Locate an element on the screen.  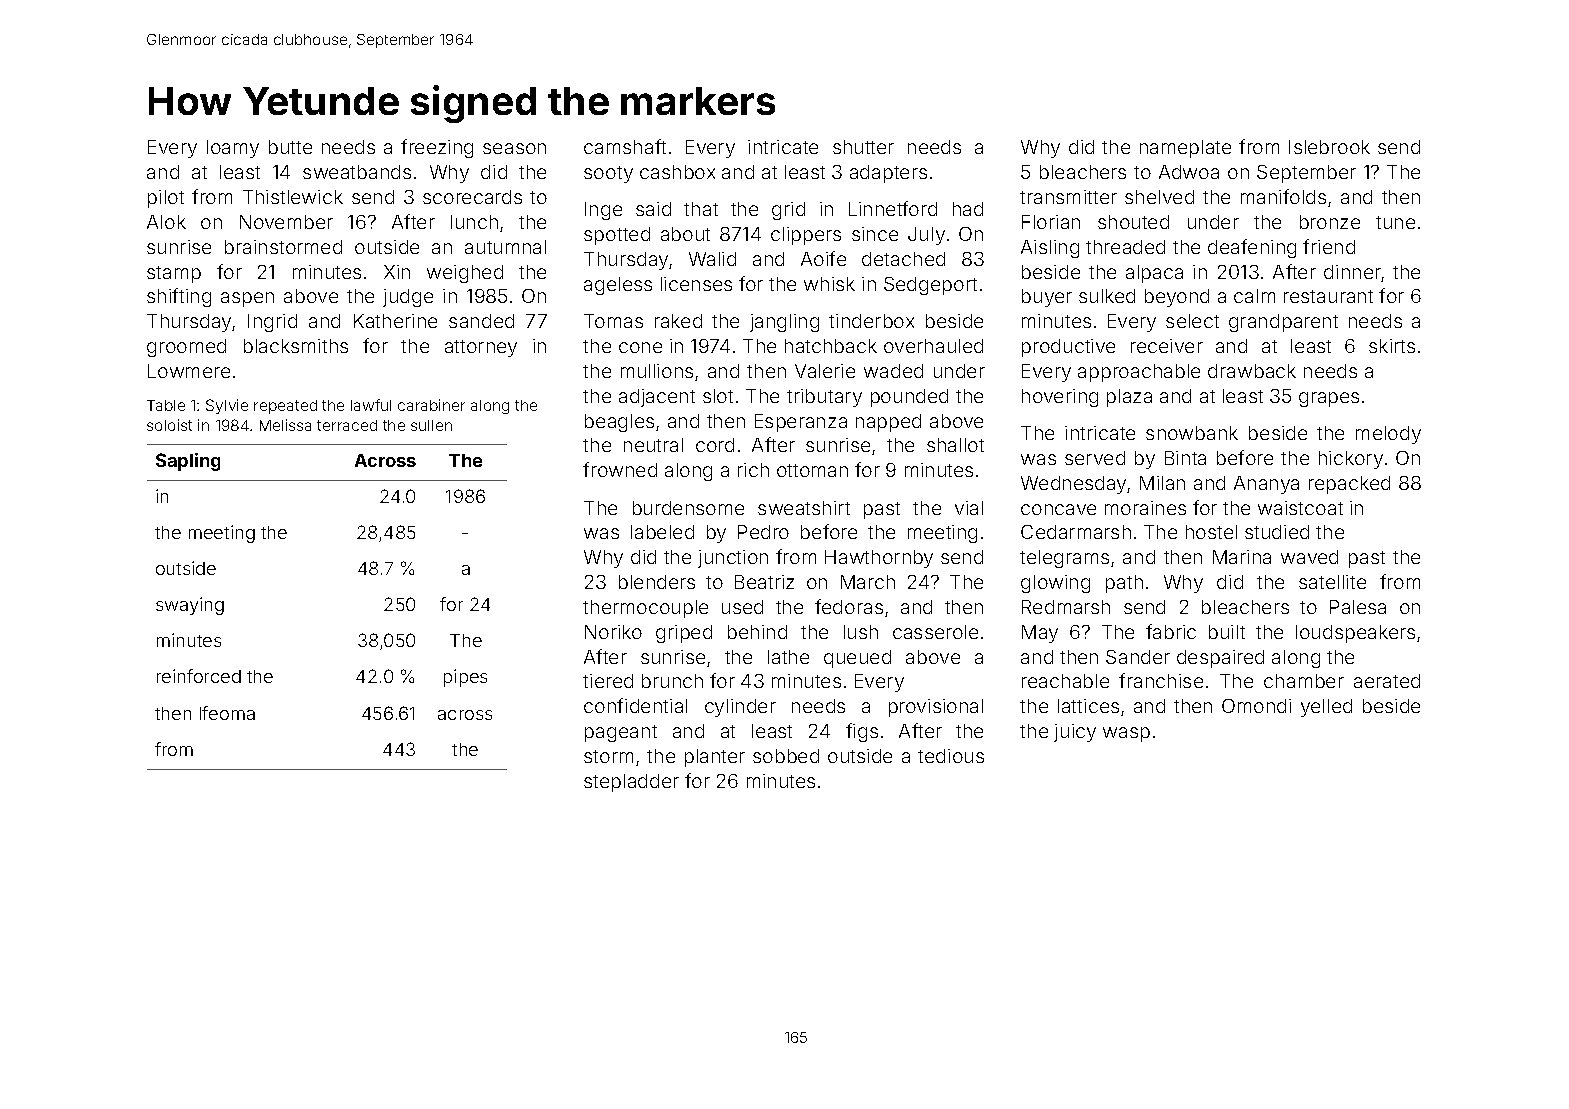
waded is located at coordinates (893, 371).
